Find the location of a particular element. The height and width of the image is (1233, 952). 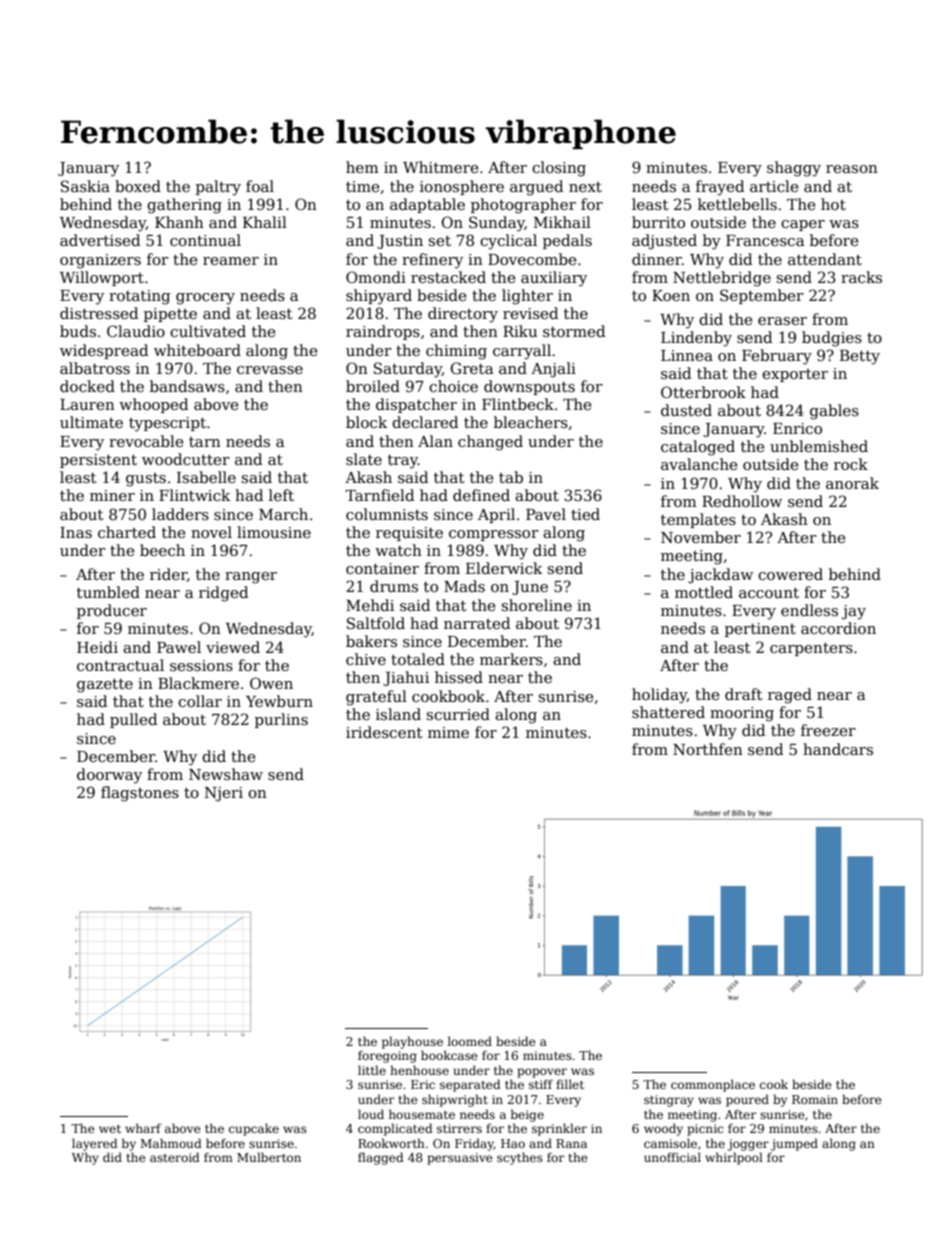

rider is located at coordinates (168, 575).
